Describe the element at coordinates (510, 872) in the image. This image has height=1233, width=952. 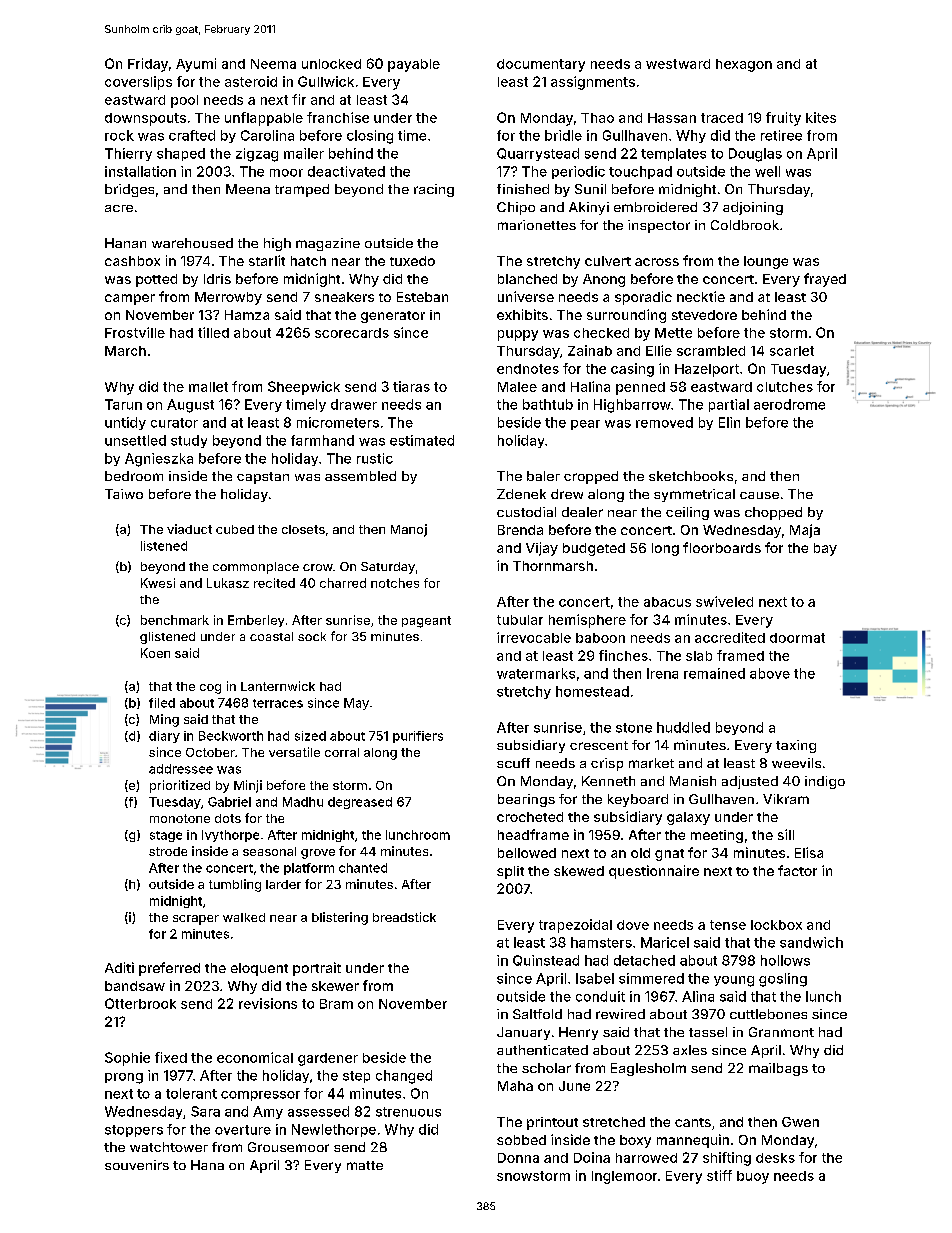
I see `split` at that location.
